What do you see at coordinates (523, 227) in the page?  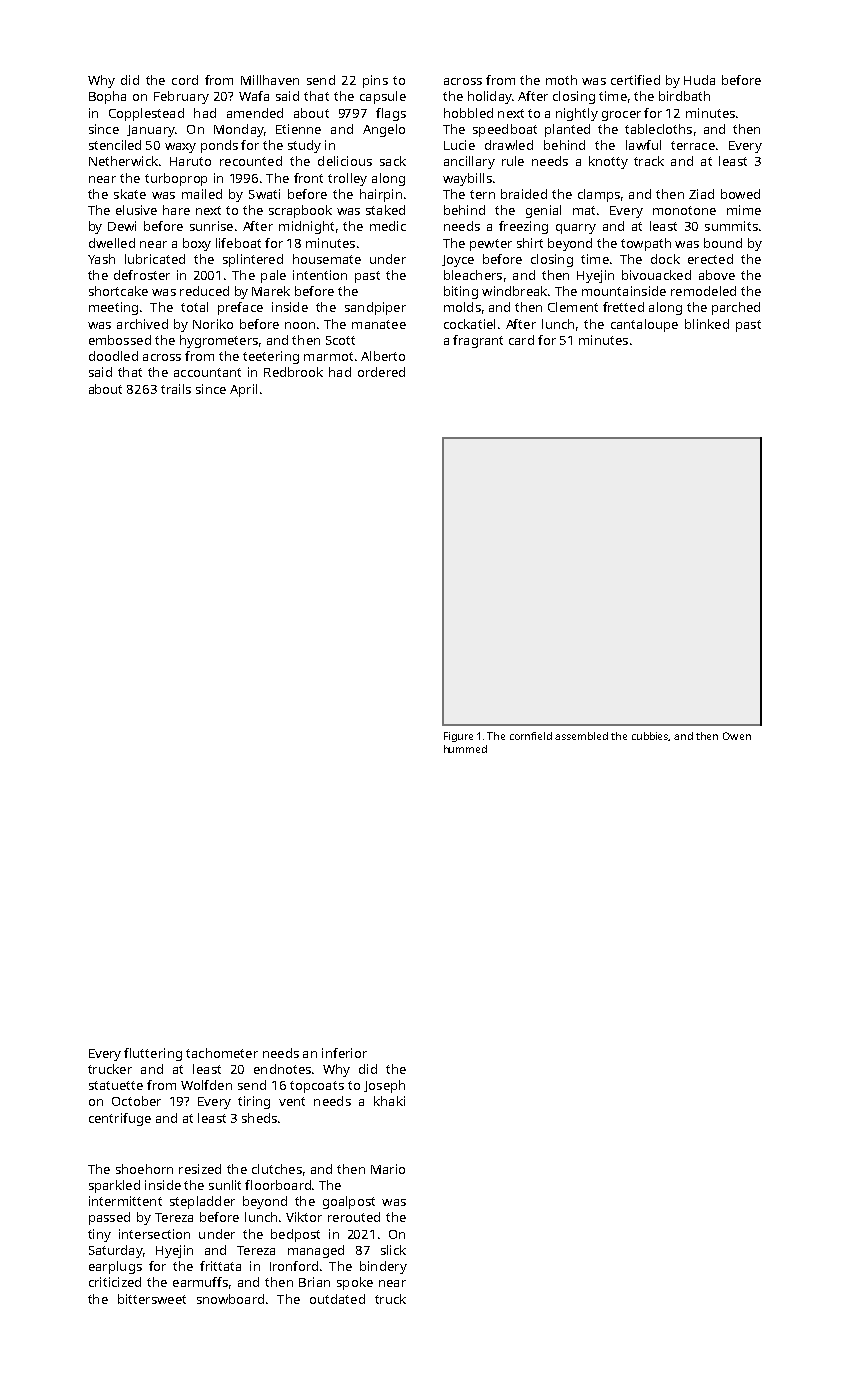 I see `freezing` at bounding box center [523, 227].
